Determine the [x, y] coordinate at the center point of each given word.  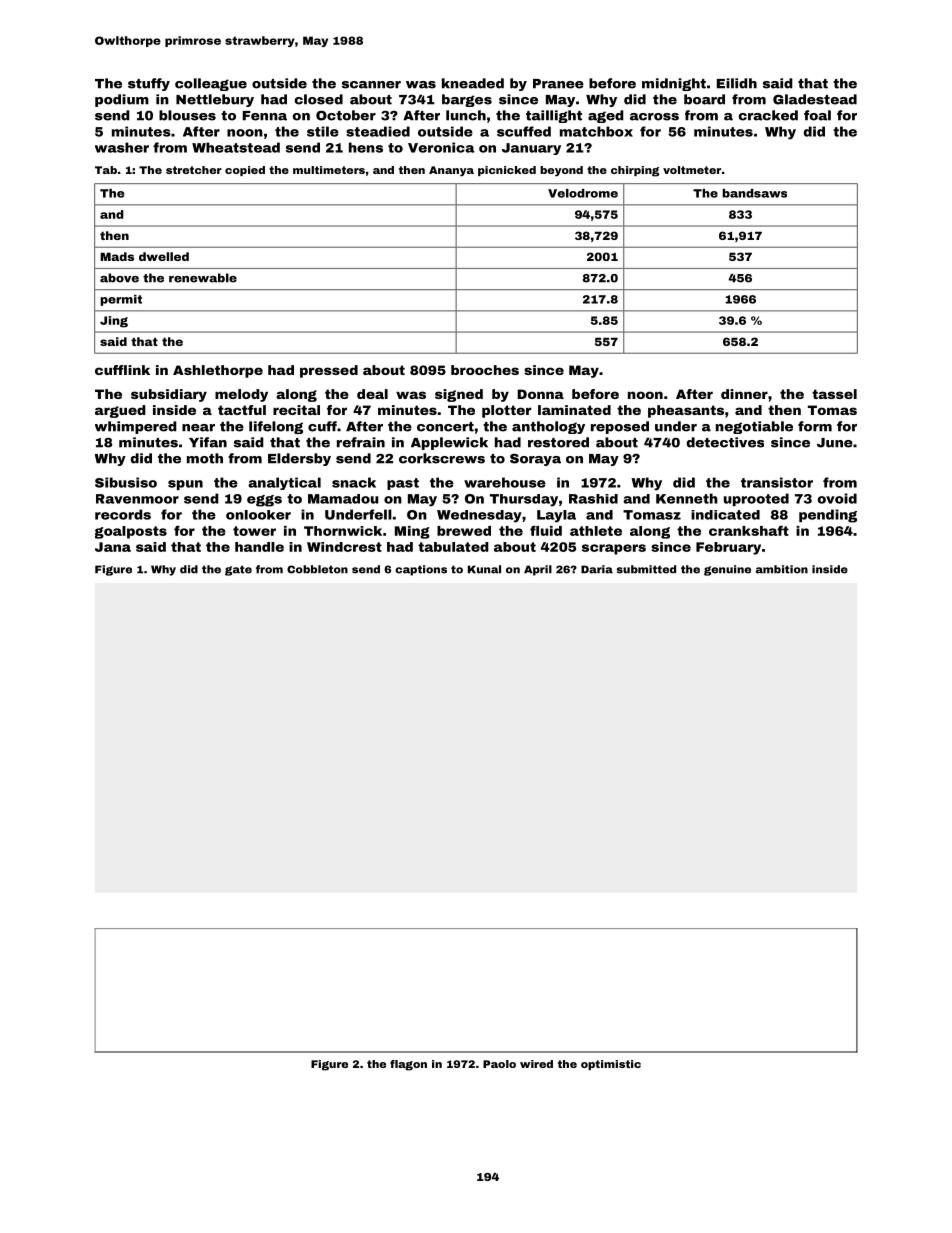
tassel [834, 394]
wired [536, 1064]
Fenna [264, 116]
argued [120, 411]
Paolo [499, 1064]
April [538, 570]
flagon [408, 1065]
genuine [727, 570]
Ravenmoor [137, 499]
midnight [674, 84]
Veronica [441, 147]
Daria [597, 569]
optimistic [611, 1065]
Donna [540, 394]
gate [238, 570]
